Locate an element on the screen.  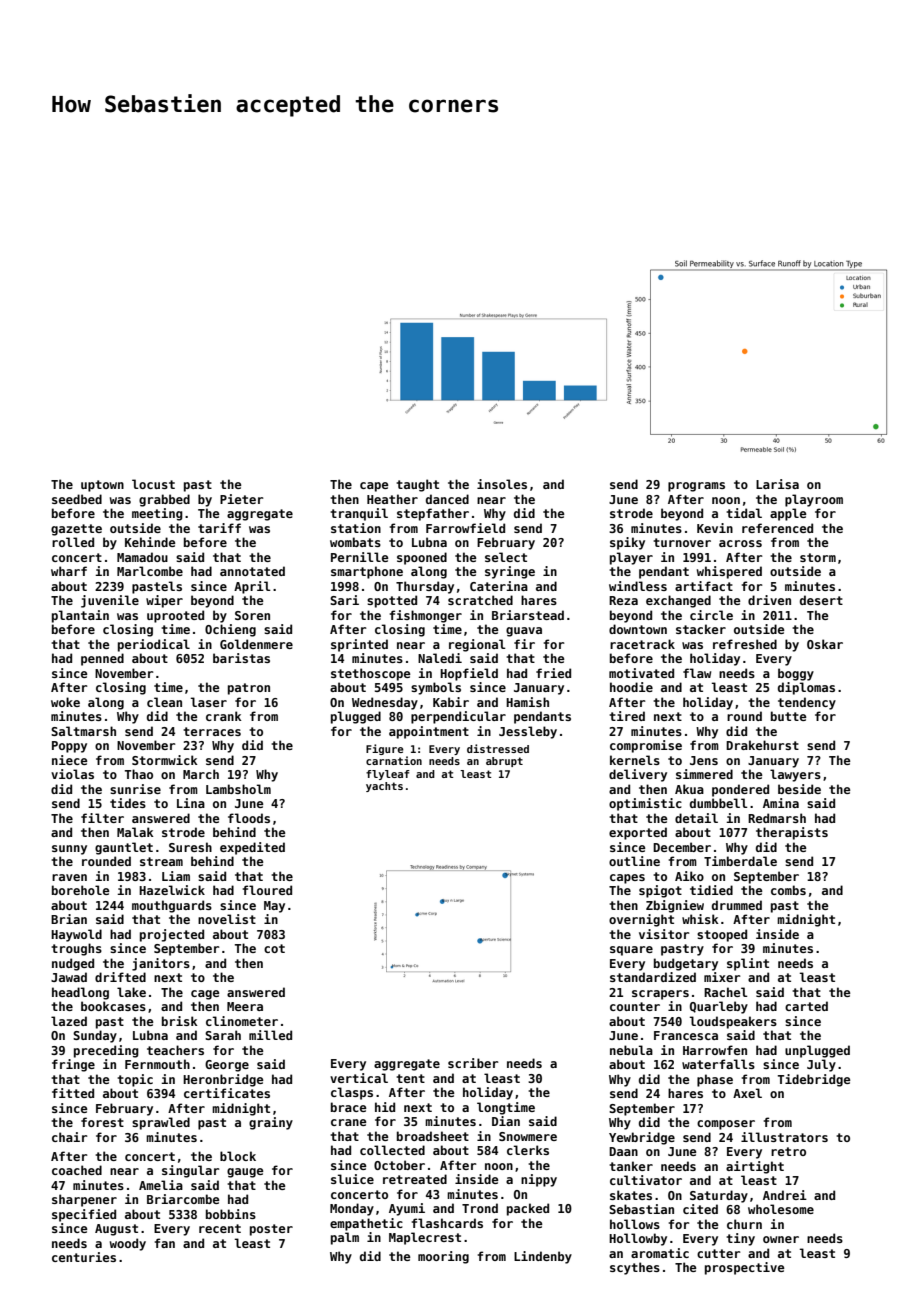
Farrowfield is located at coordinates (465, 528).
